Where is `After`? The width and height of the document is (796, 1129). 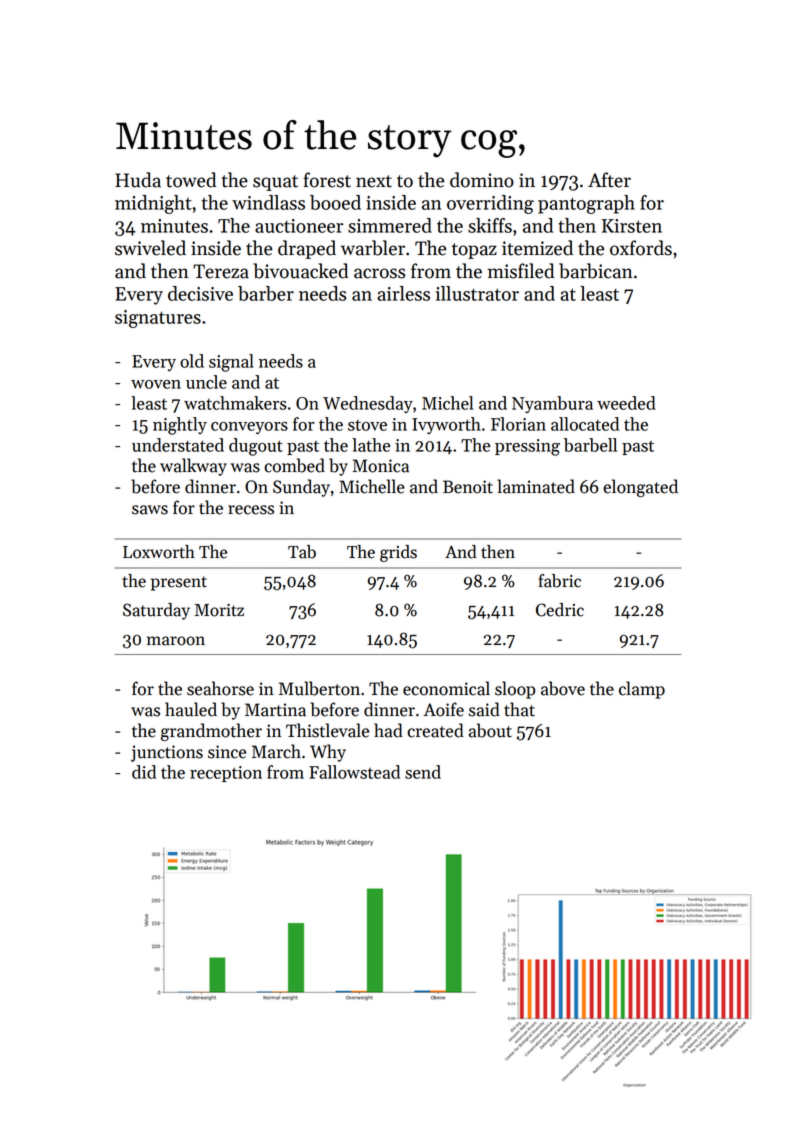
After is located at coordinates (609, 180).
